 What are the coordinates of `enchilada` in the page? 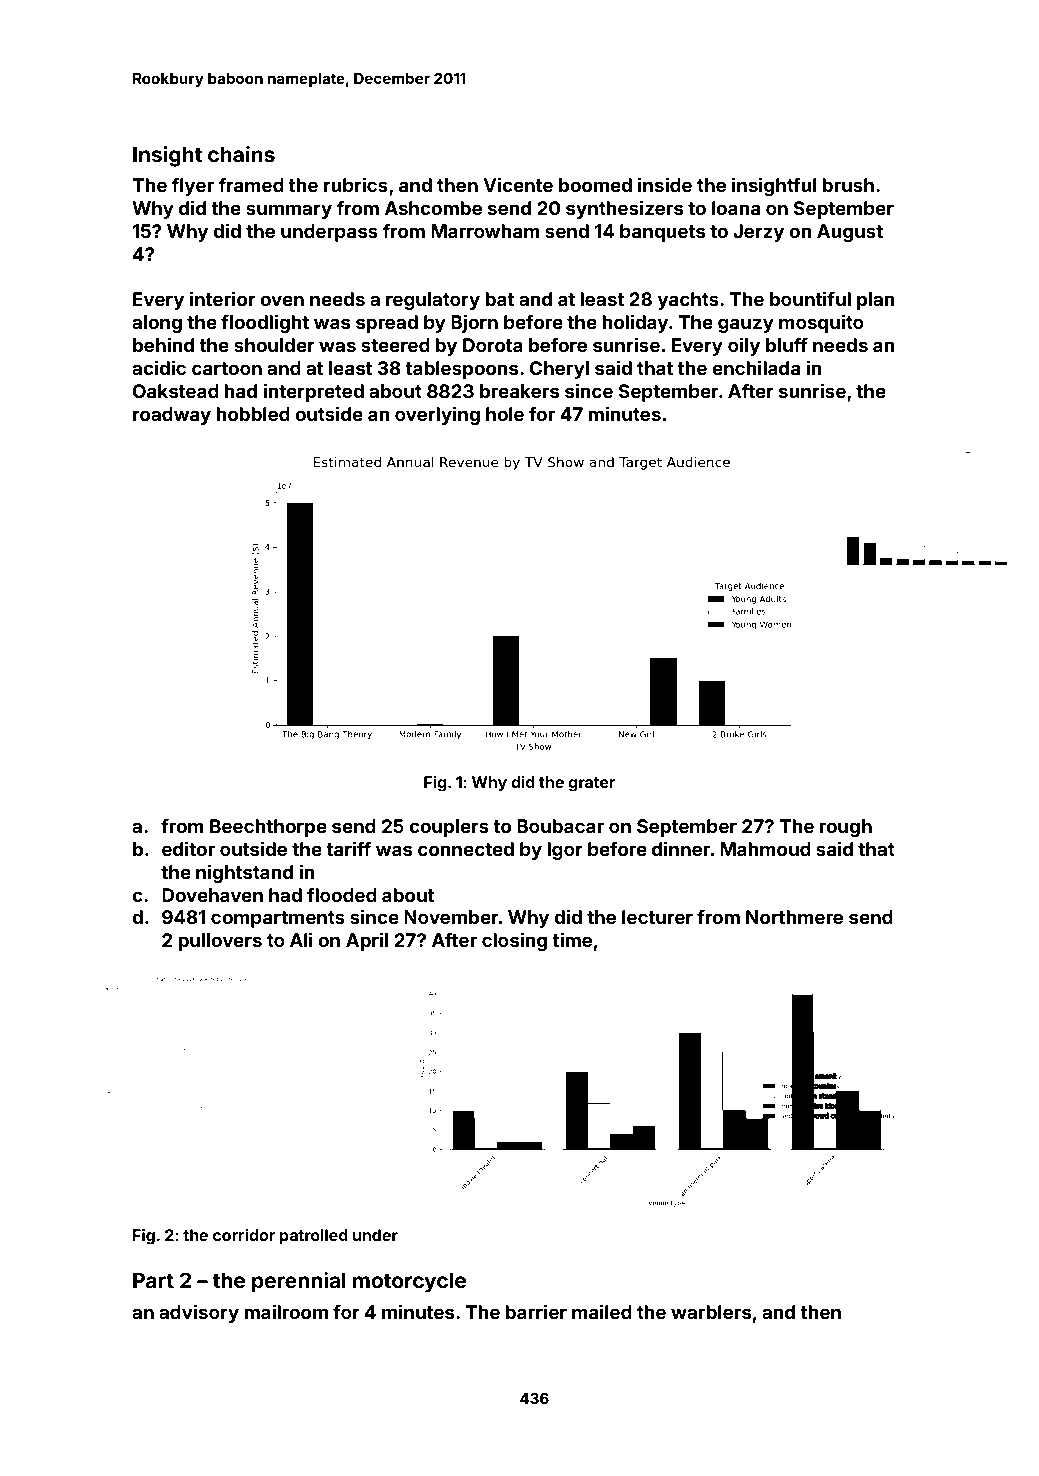 It's located at (756, 367).
